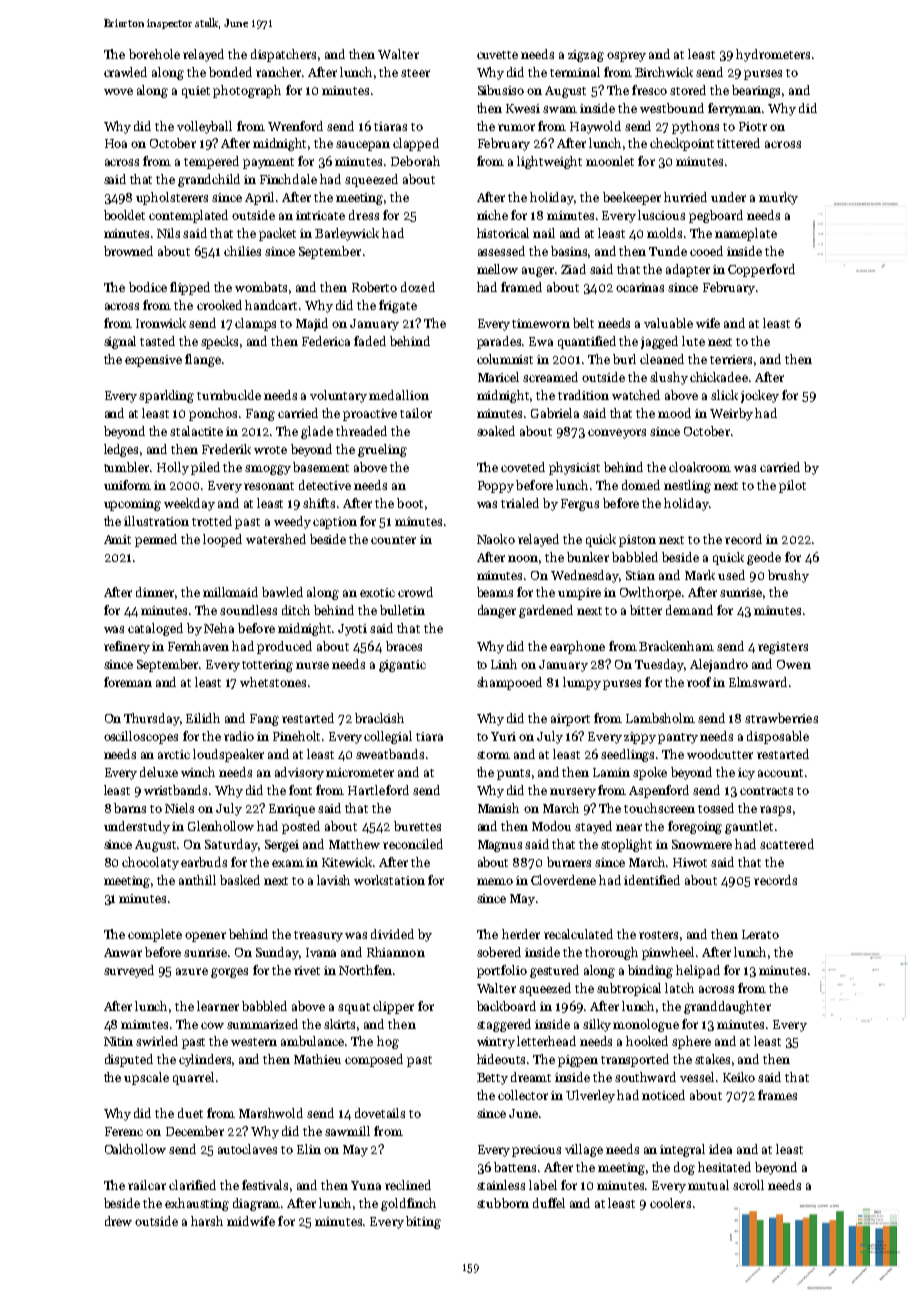 Image resolution: width=924 pixels, height=1308 pixels. Describe the element at coordinates (423, 1222) in the document. I see `biting` at that location.
